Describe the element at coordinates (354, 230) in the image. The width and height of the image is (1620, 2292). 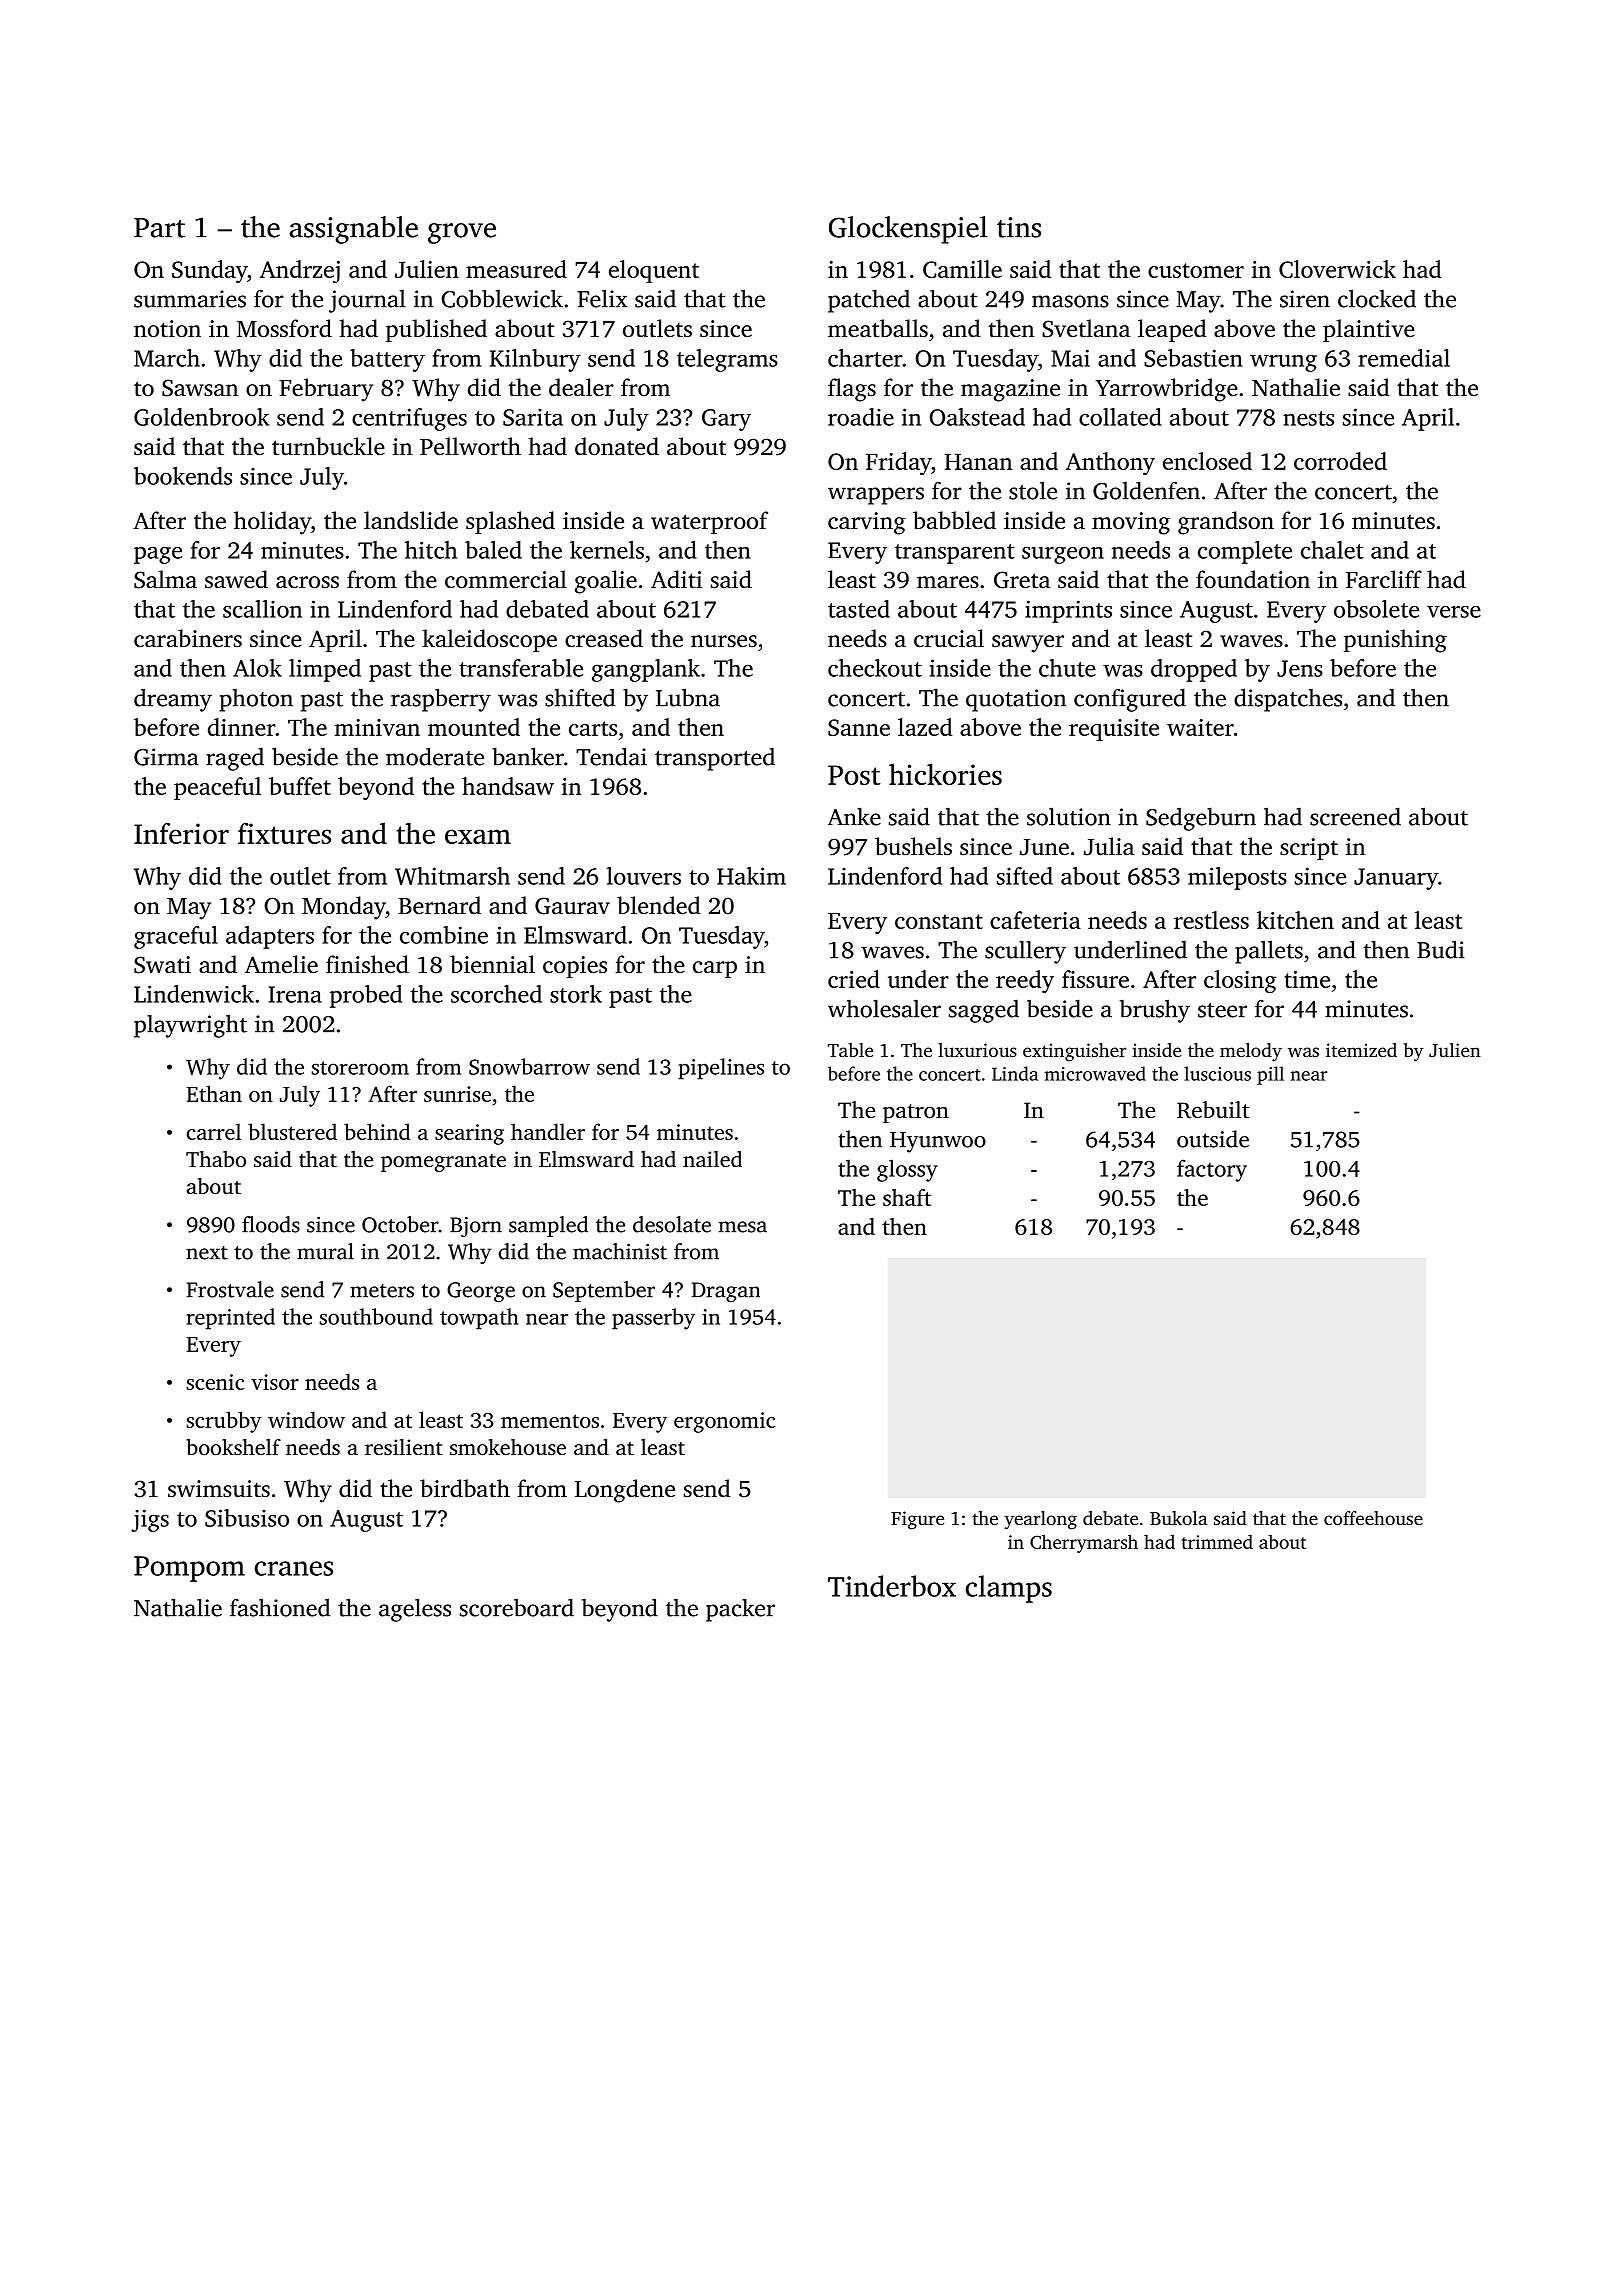
I see `assignable` at that location.
